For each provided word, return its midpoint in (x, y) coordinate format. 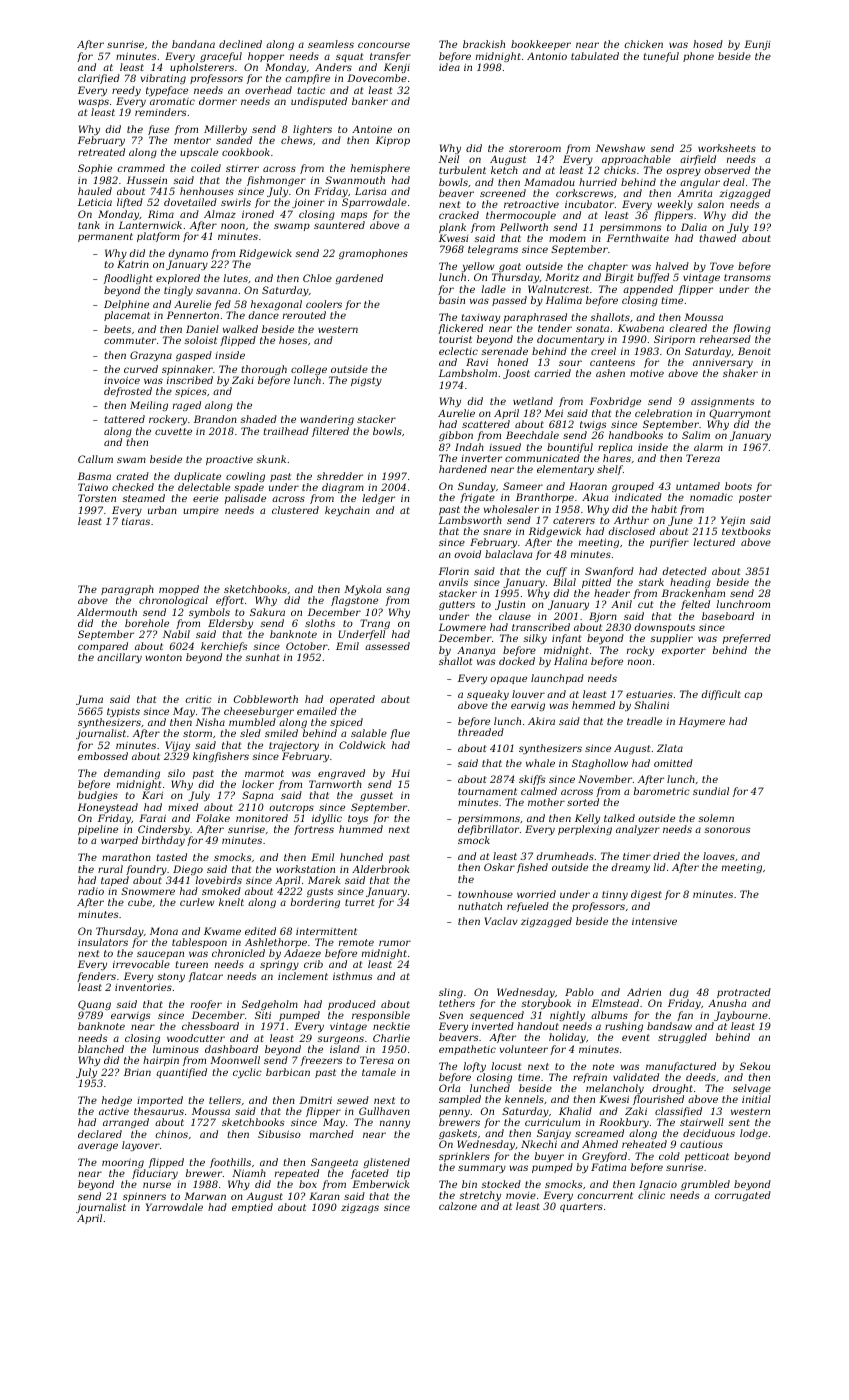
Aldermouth (107, 612)
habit (664, 509)
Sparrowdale (374, 203)
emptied (252, 1208)
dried (666, 856)
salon (710, 204)
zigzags (360, 1208)
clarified (99, 79)
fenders (96, 977)
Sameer (523, 486)
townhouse (485, 894)
